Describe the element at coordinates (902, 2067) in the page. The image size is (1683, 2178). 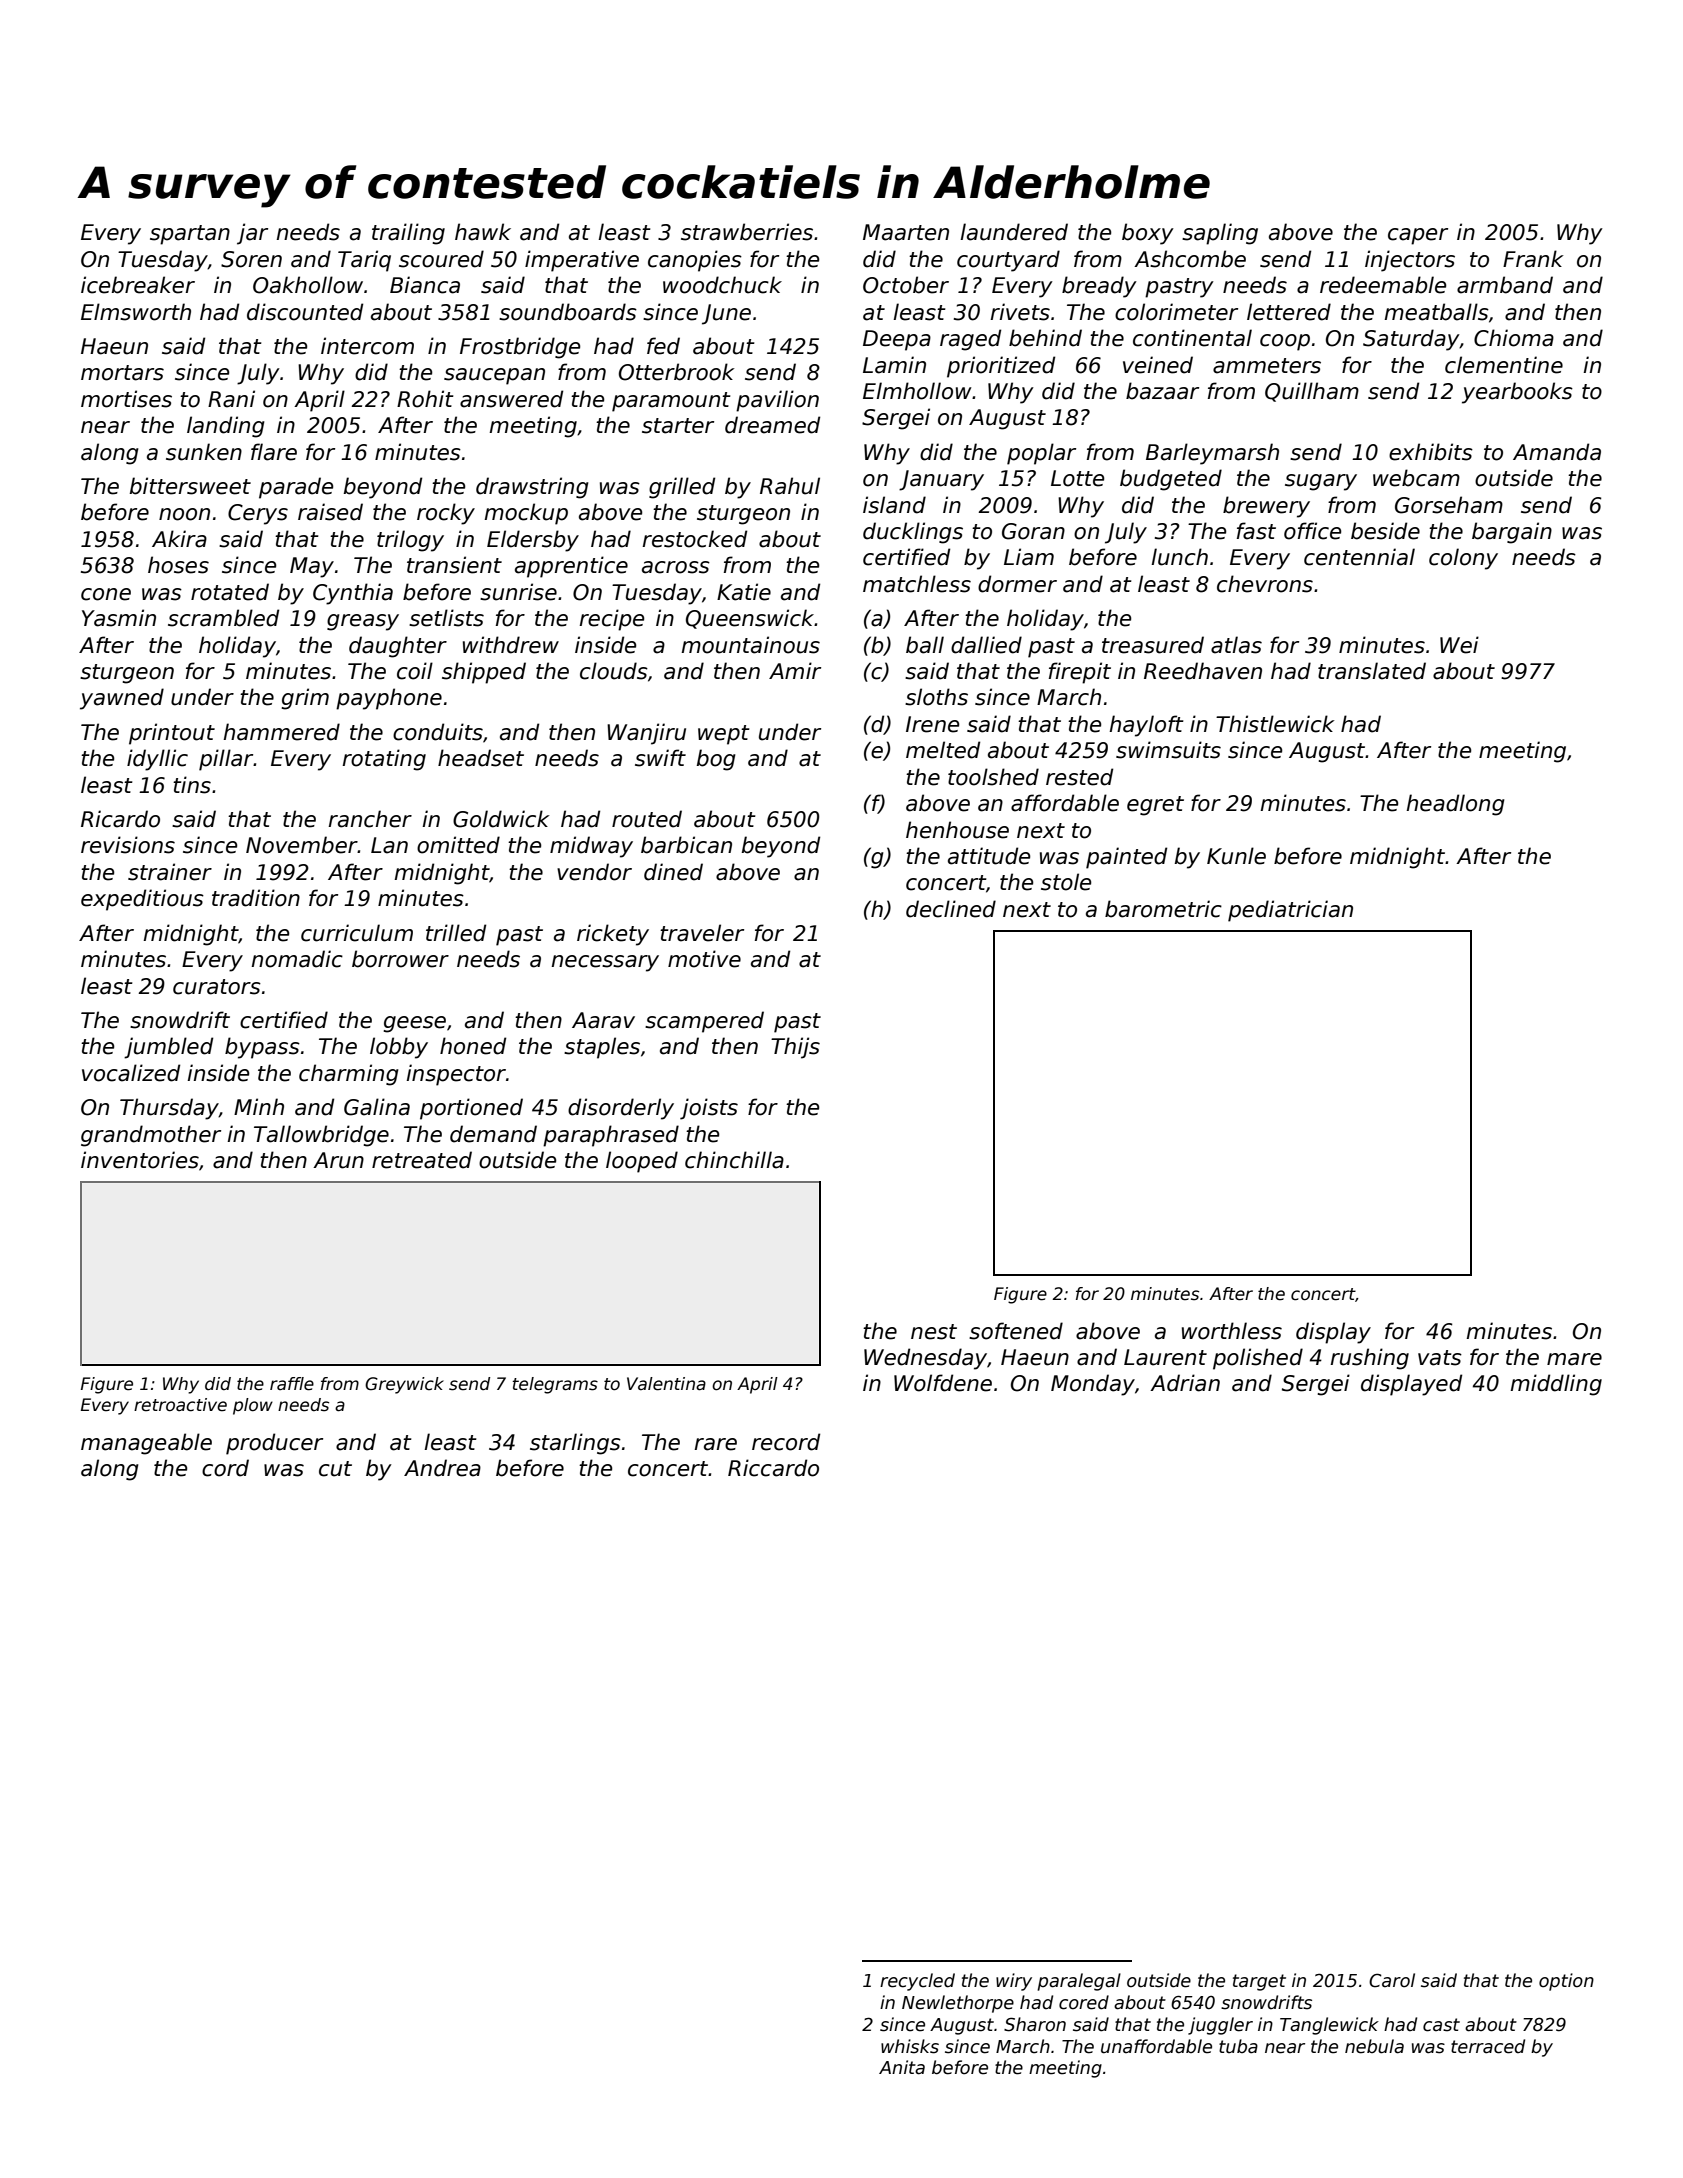
I see `Anita` at that location.
